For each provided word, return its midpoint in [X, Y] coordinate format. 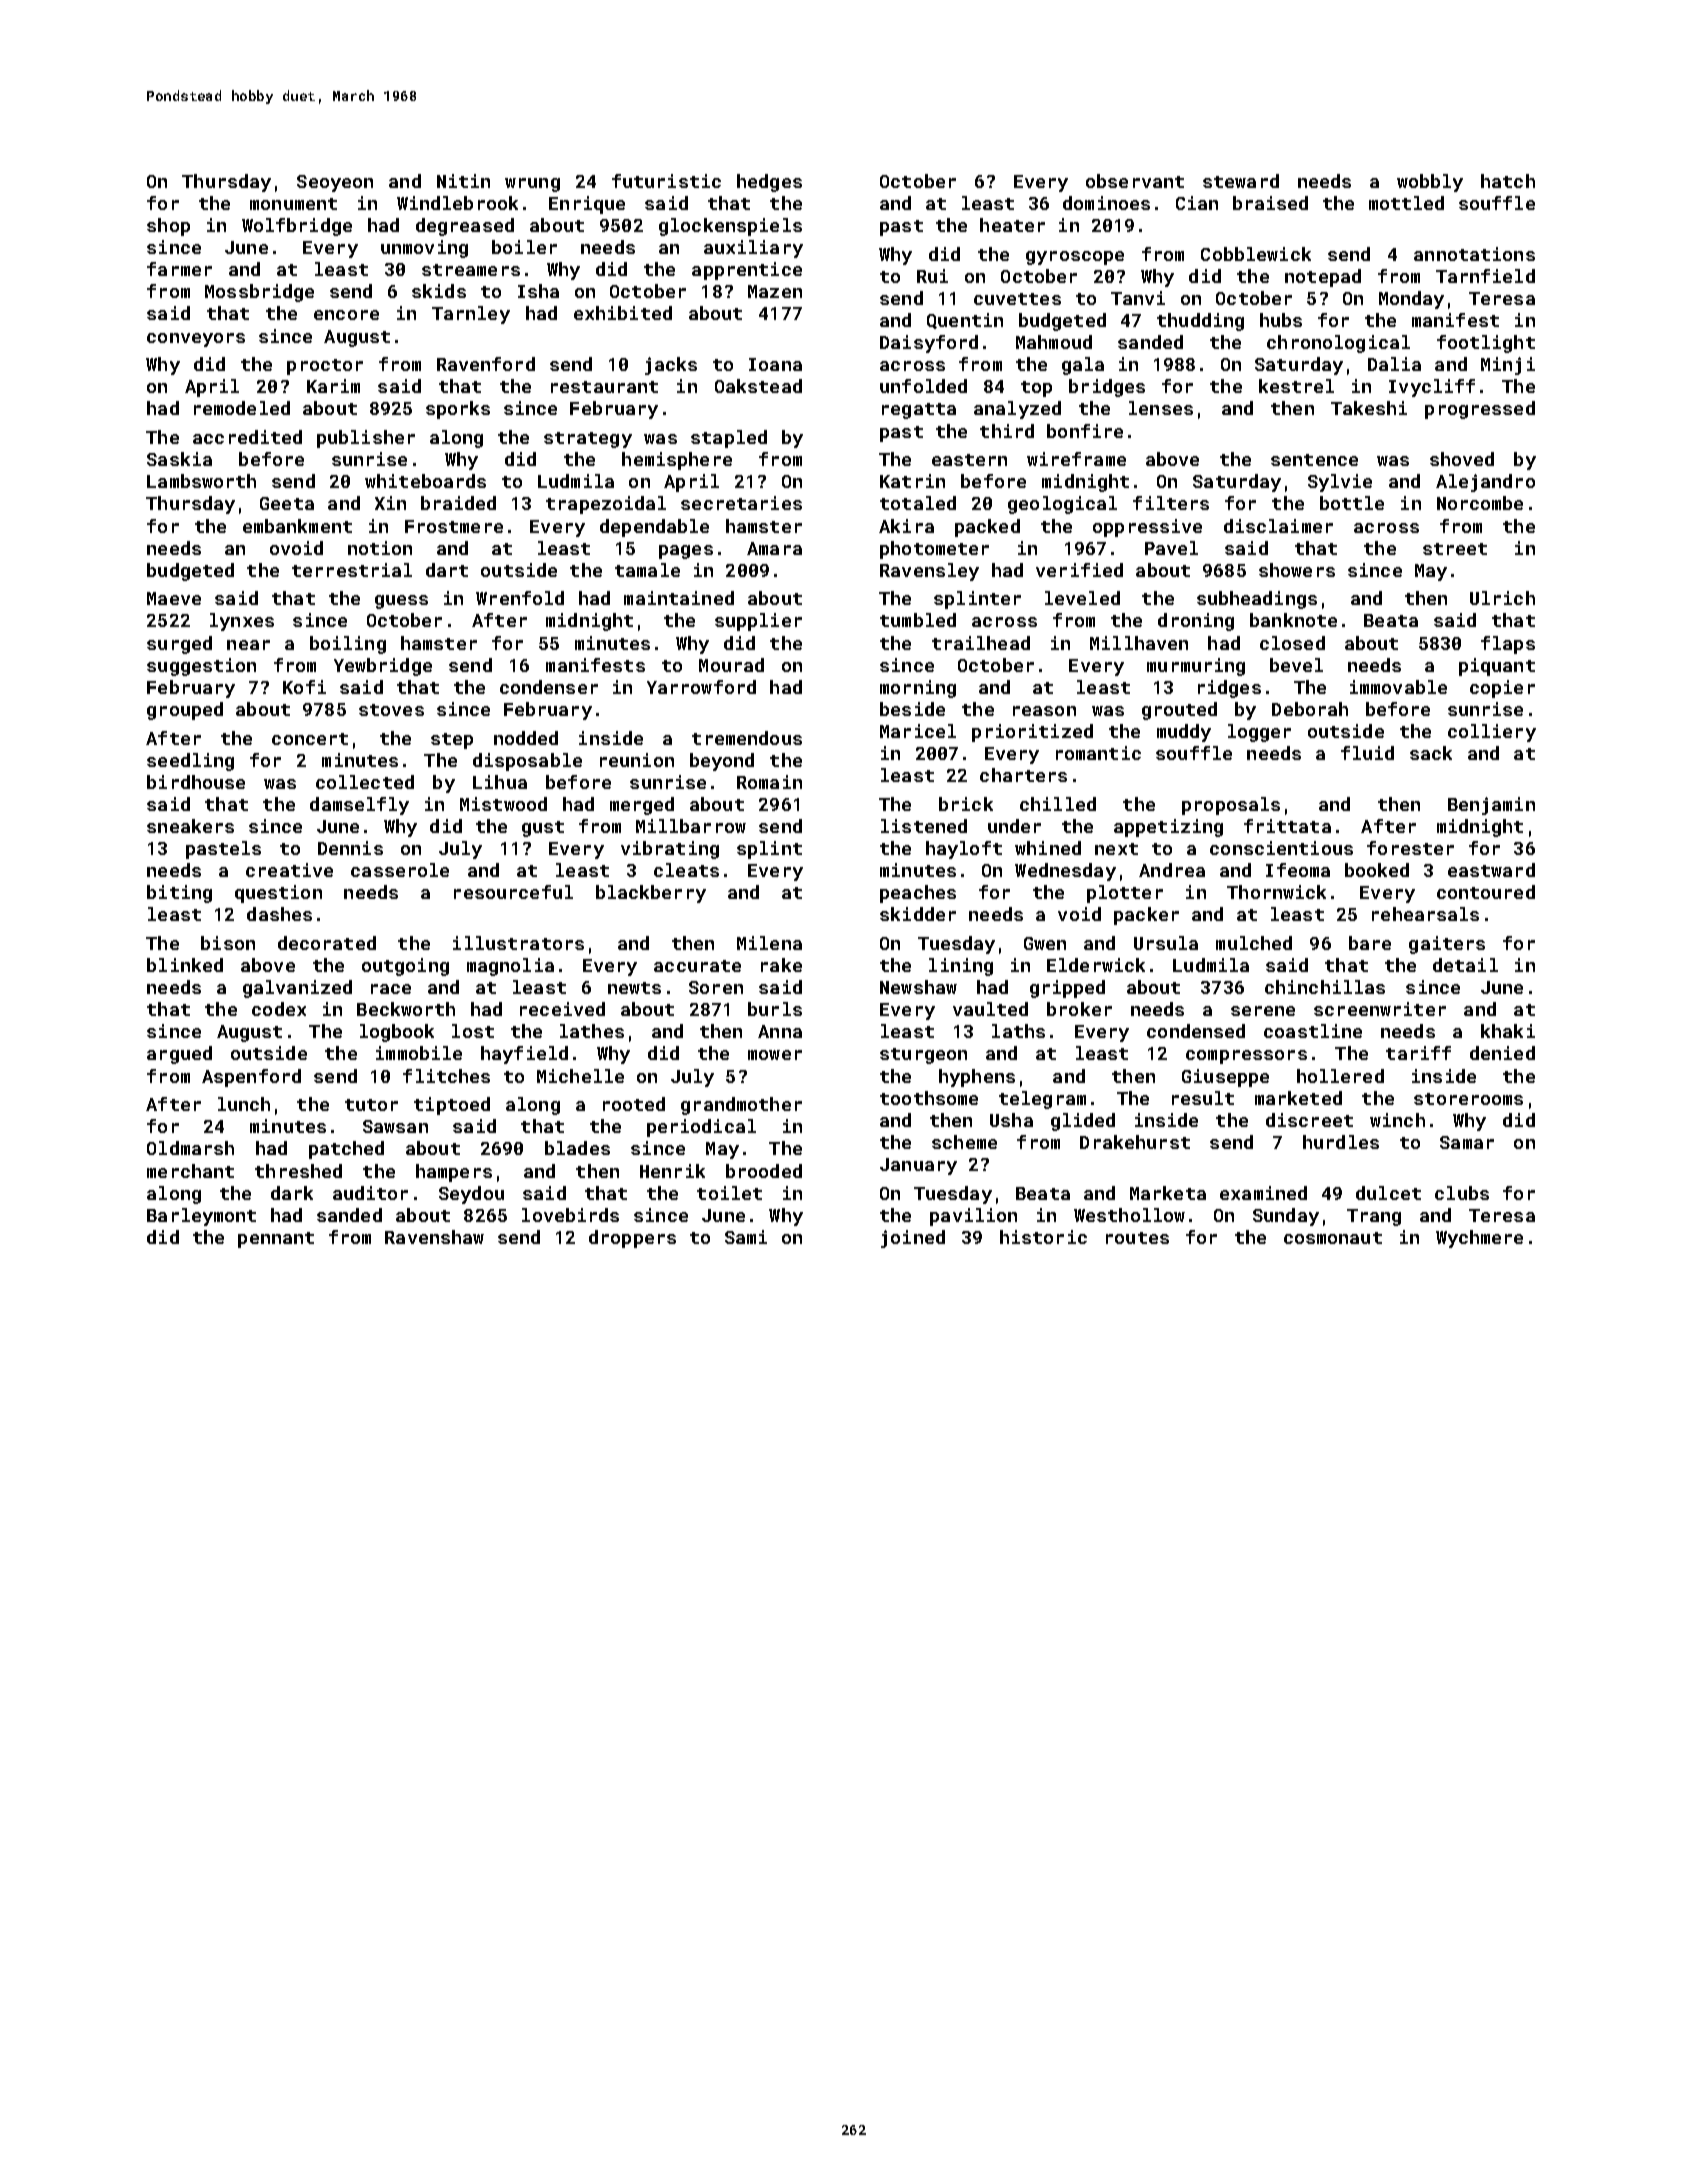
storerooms [1468, 1099]
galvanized [297, 989]
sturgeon [923, 1056]
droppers [632, 1239]
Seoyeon [335, 183]
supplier [758, 622]
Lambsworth [201, 481]
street [1455, 549]
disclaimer [1278, 526]
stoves [391, 710]
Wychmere [1479, 1239]
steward [1241, 181]
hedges [769, 183]
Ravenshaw [434, 1237]
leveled [1082, 598]
